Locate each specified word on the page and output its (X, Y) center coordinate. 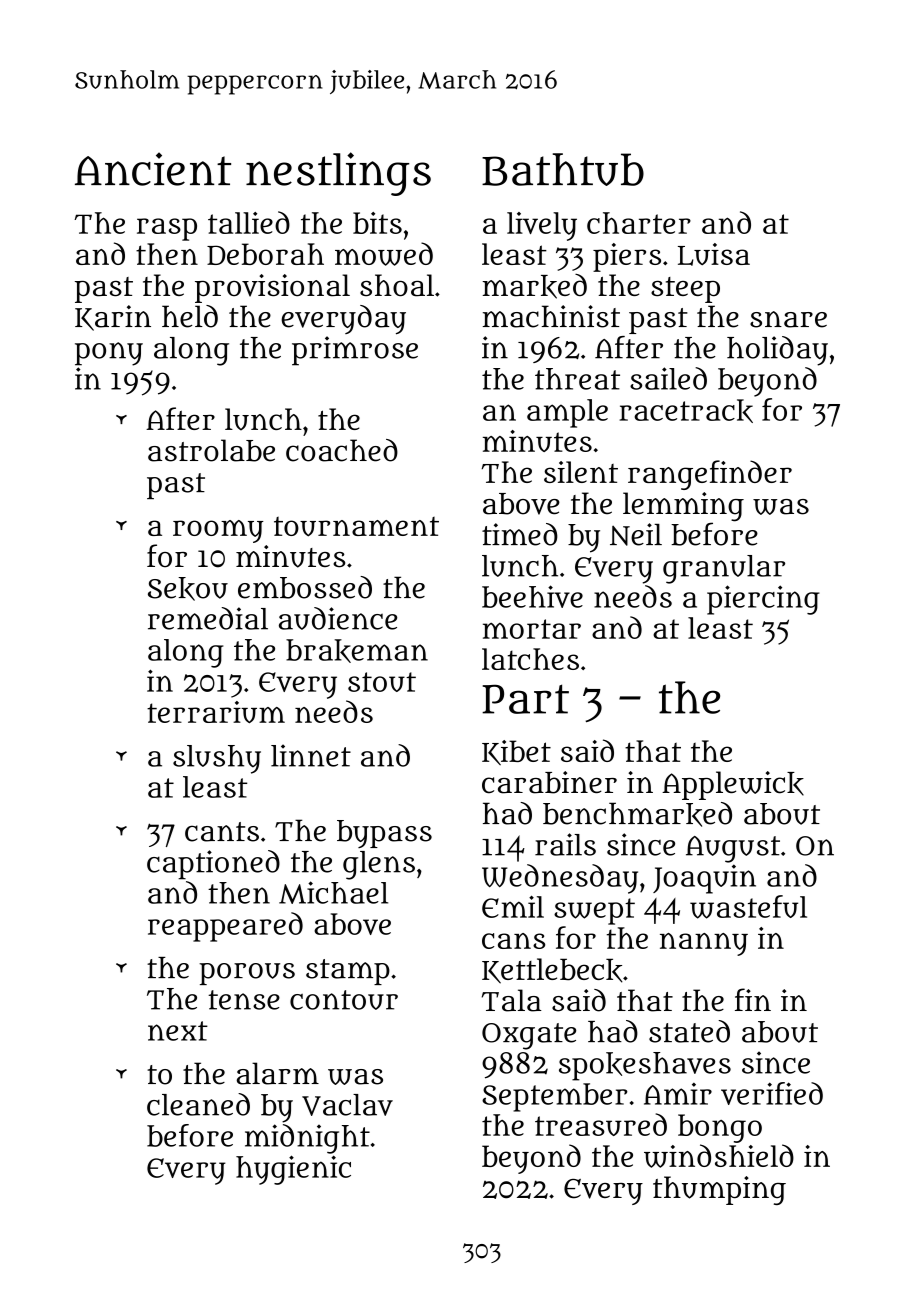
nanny (704, 944)
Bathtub (563, 169)
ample (567, 413)
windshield (719, 1156)
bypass (384, 834)
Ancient (153, 169)
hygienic (293, 1170)
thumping (719, 1190)
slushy (217, 759)
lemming (683, 507)
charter (639, 223)
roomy (218, 531)
